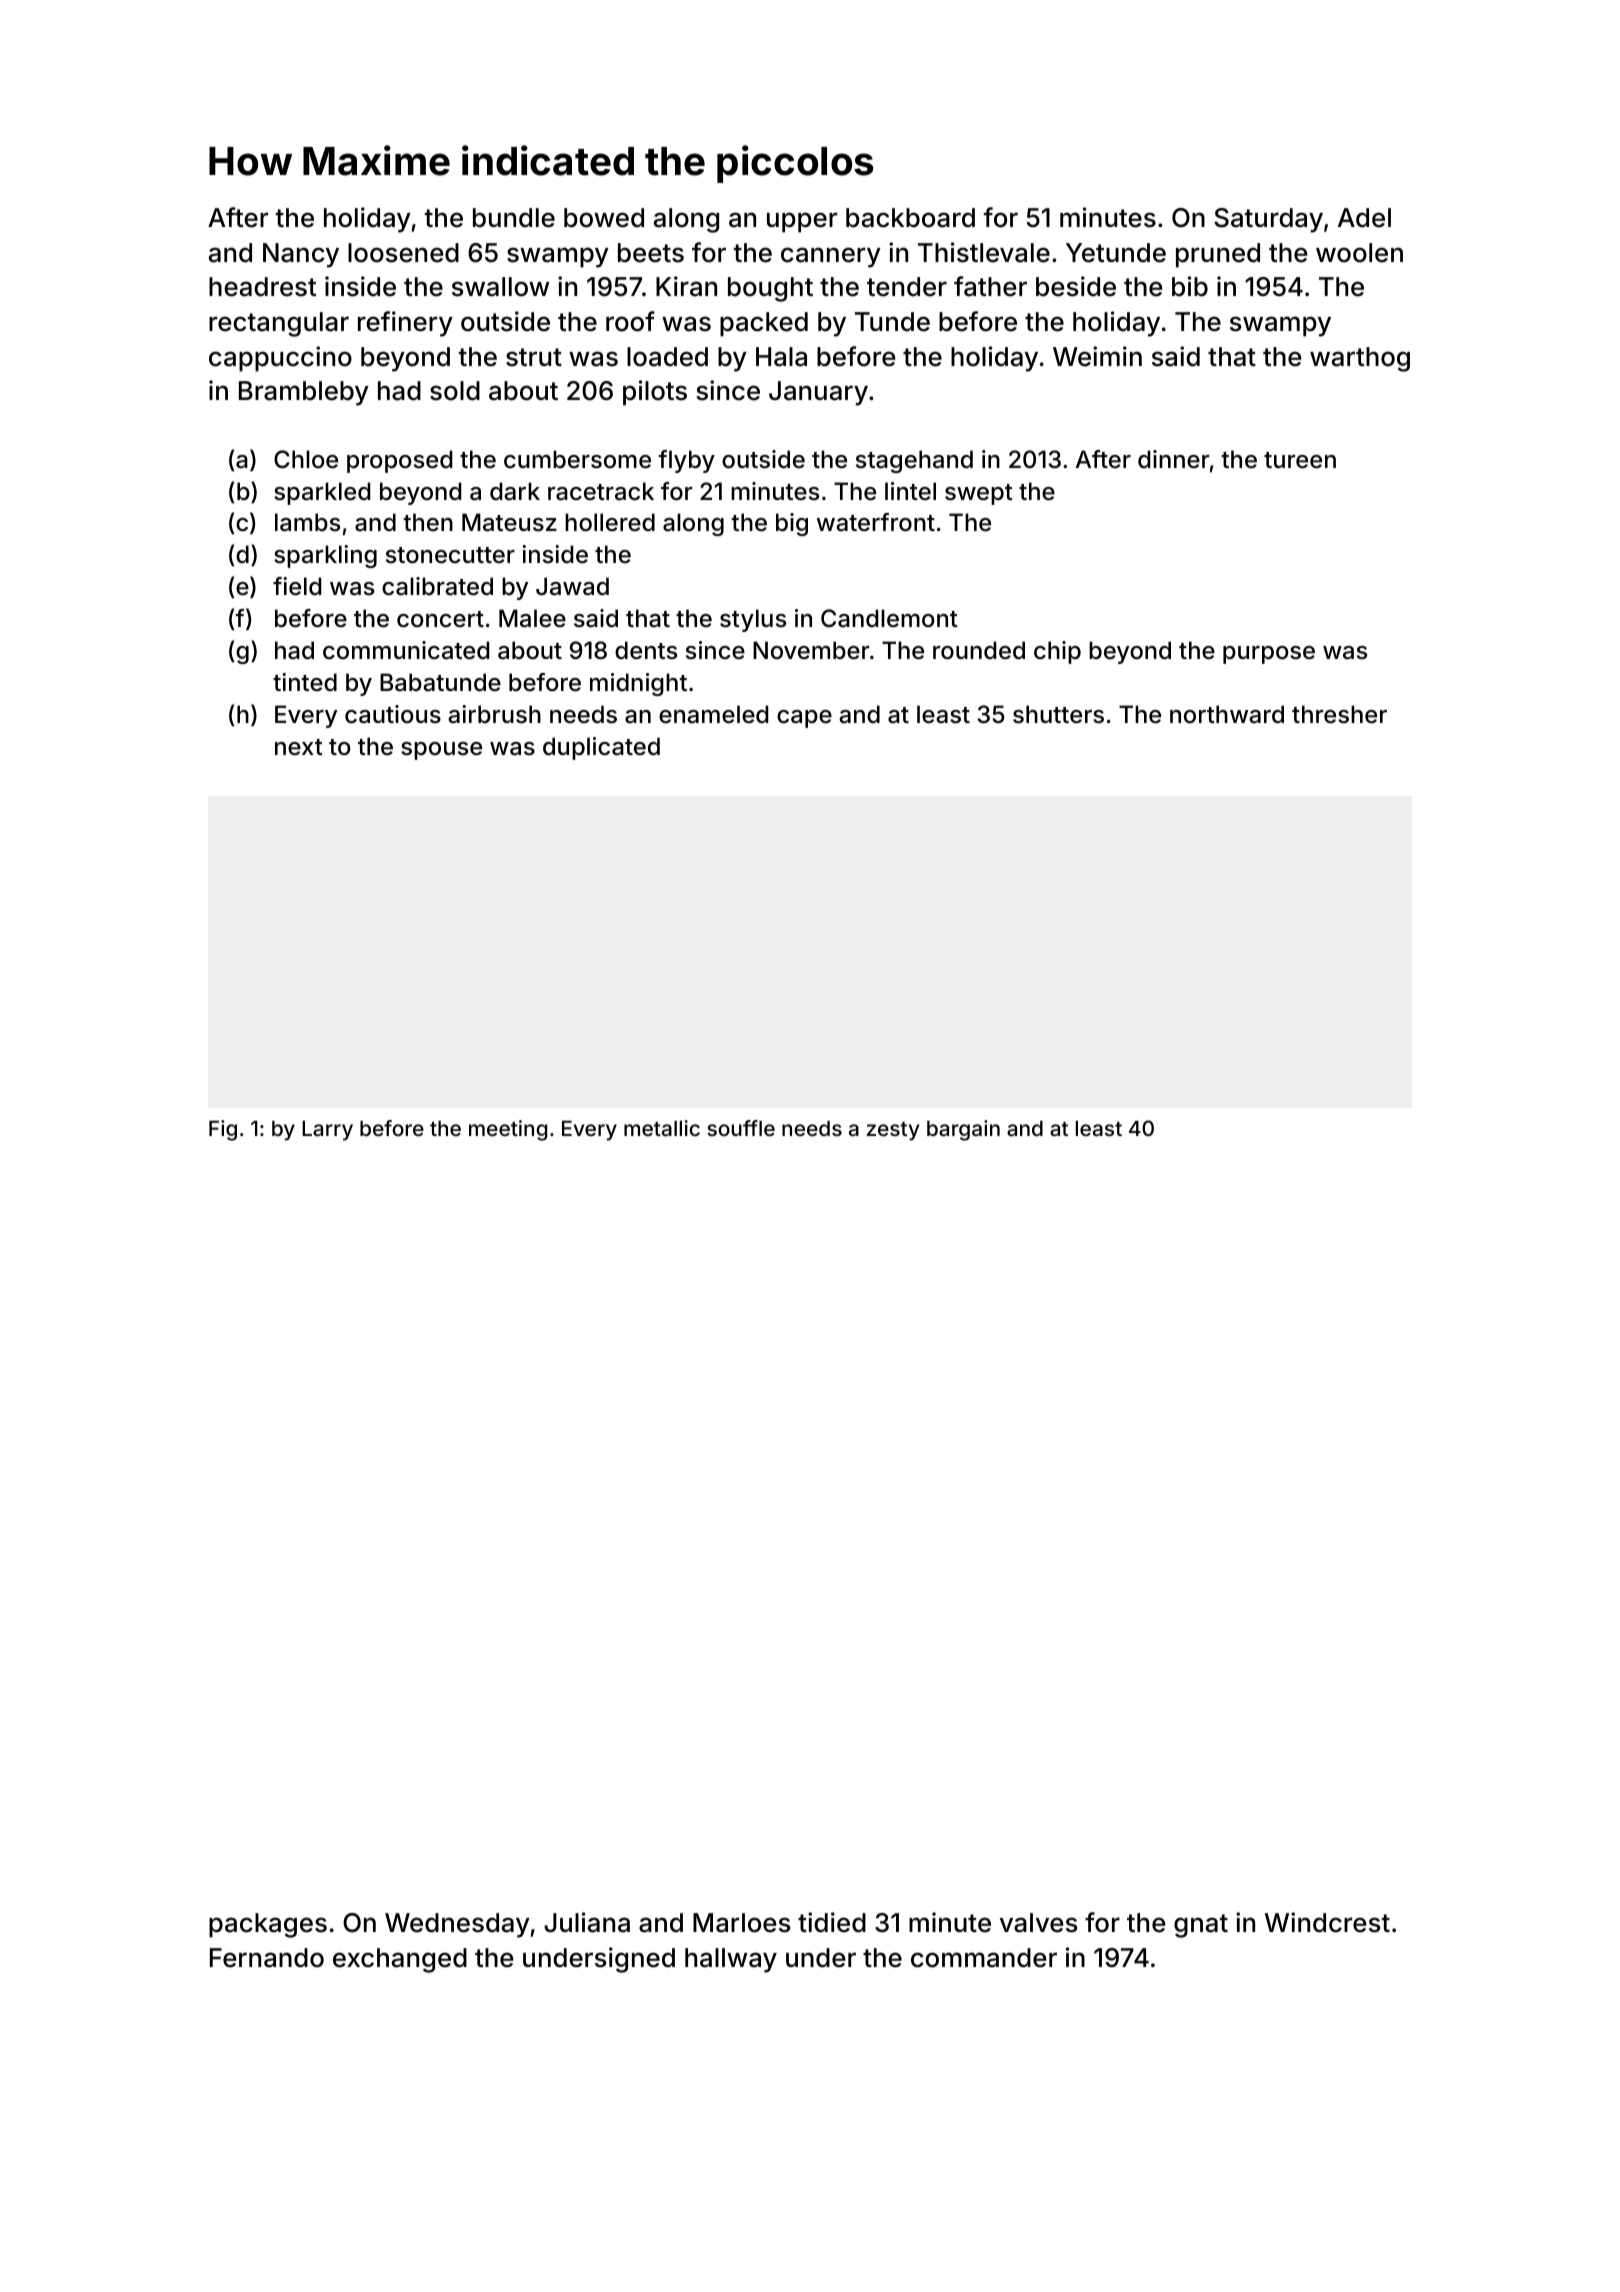  I want to click on packages, so click(268, 1925).
